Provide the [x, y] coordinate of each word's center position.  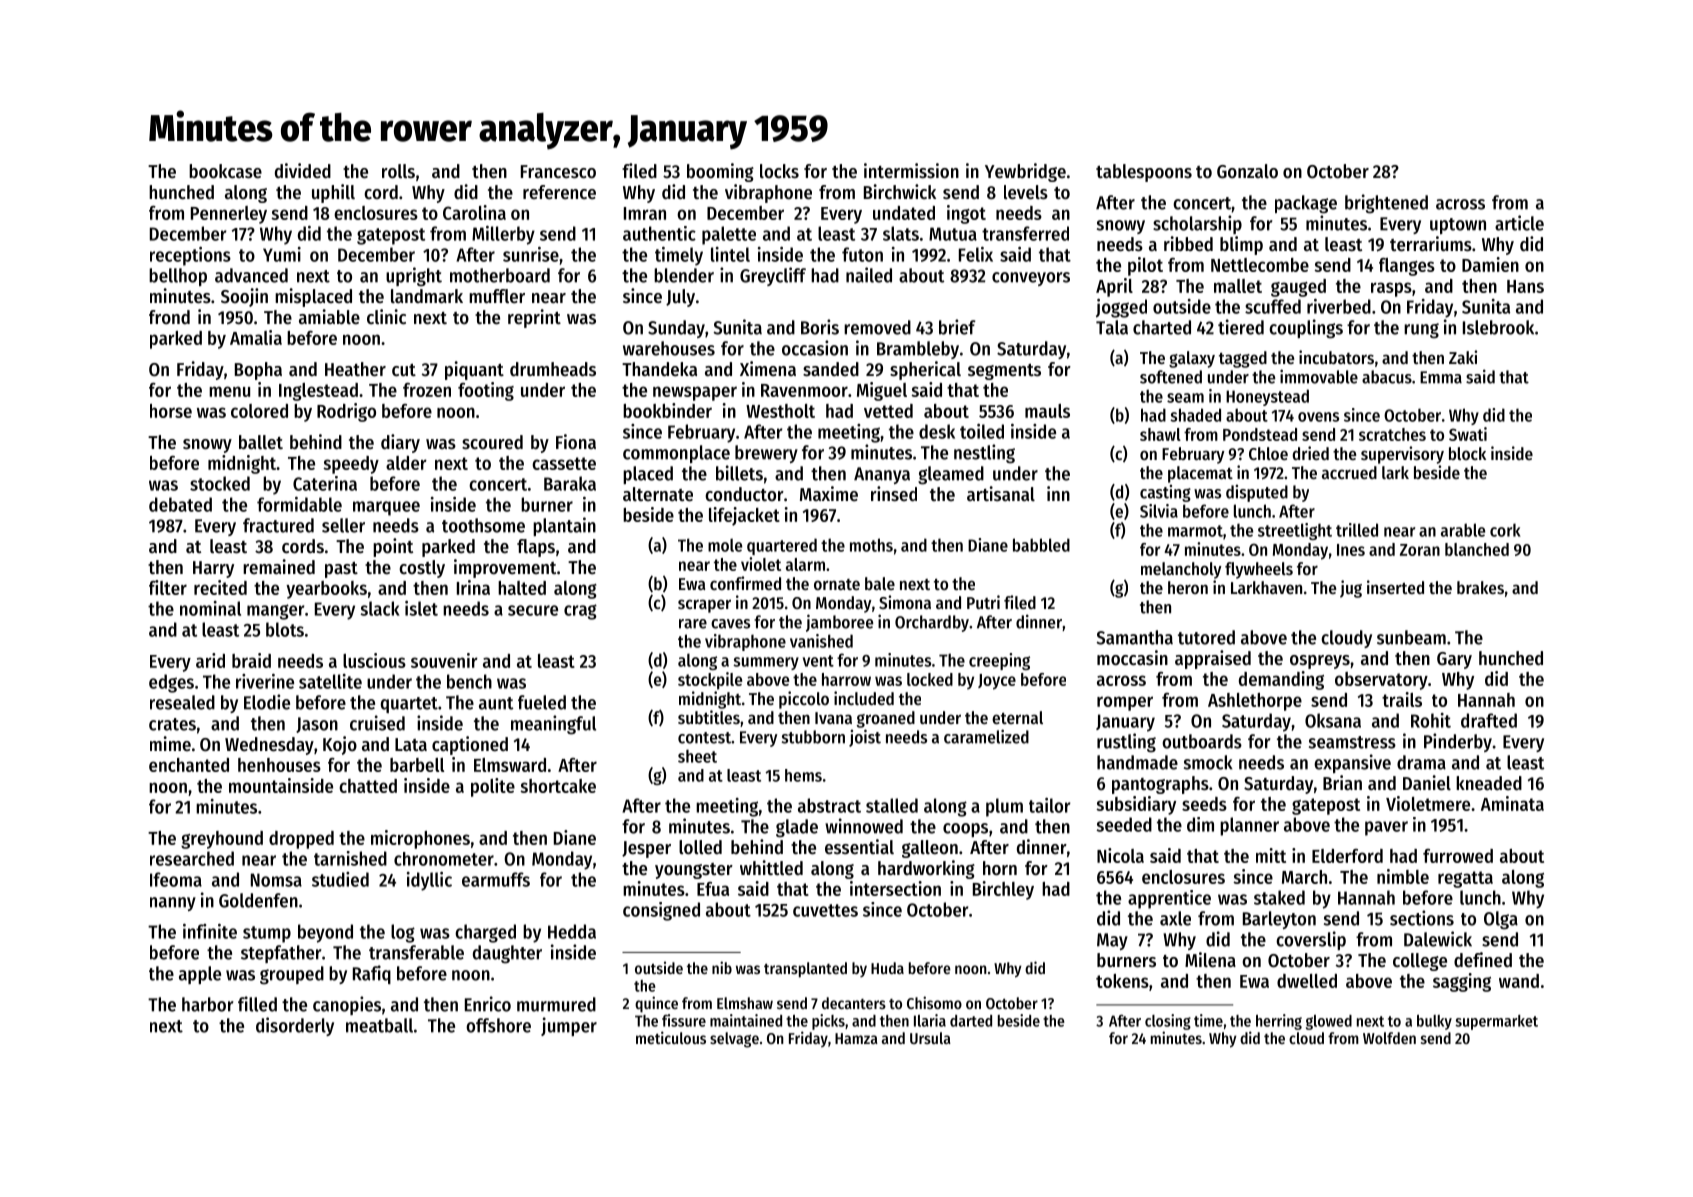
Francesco [558, 172]
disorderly [295, 1026]
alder [406, 463]
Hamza [856, 1038]
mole [725, 545]
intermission [911, 171]
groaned [886, 719]
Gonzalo [1247, 171]
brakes [1480, 587]
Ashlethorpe [1255, 702]
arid [210, 660]
